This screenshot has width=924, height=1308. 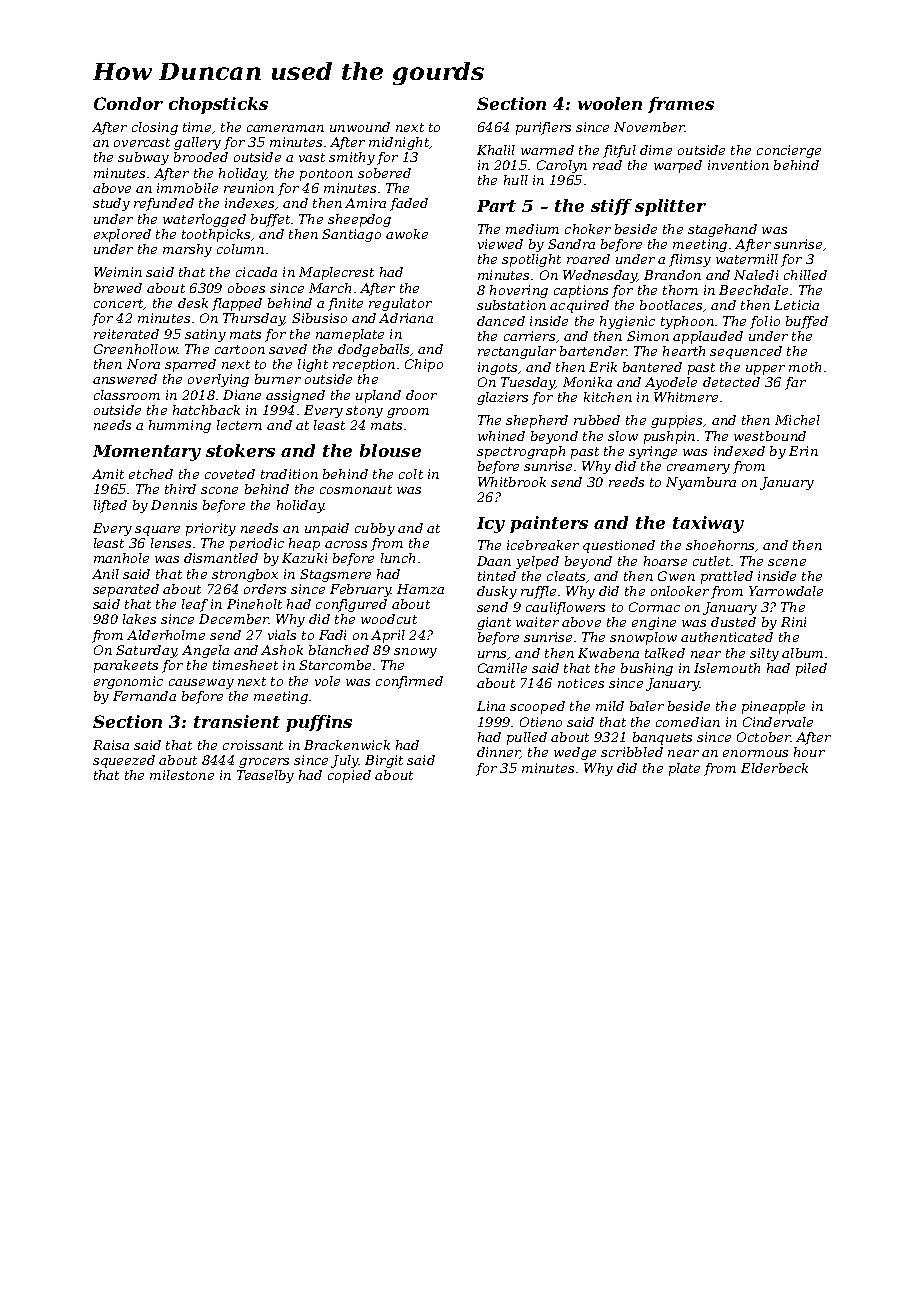 I want to click on flimsy, so click(x=690, y=260).
